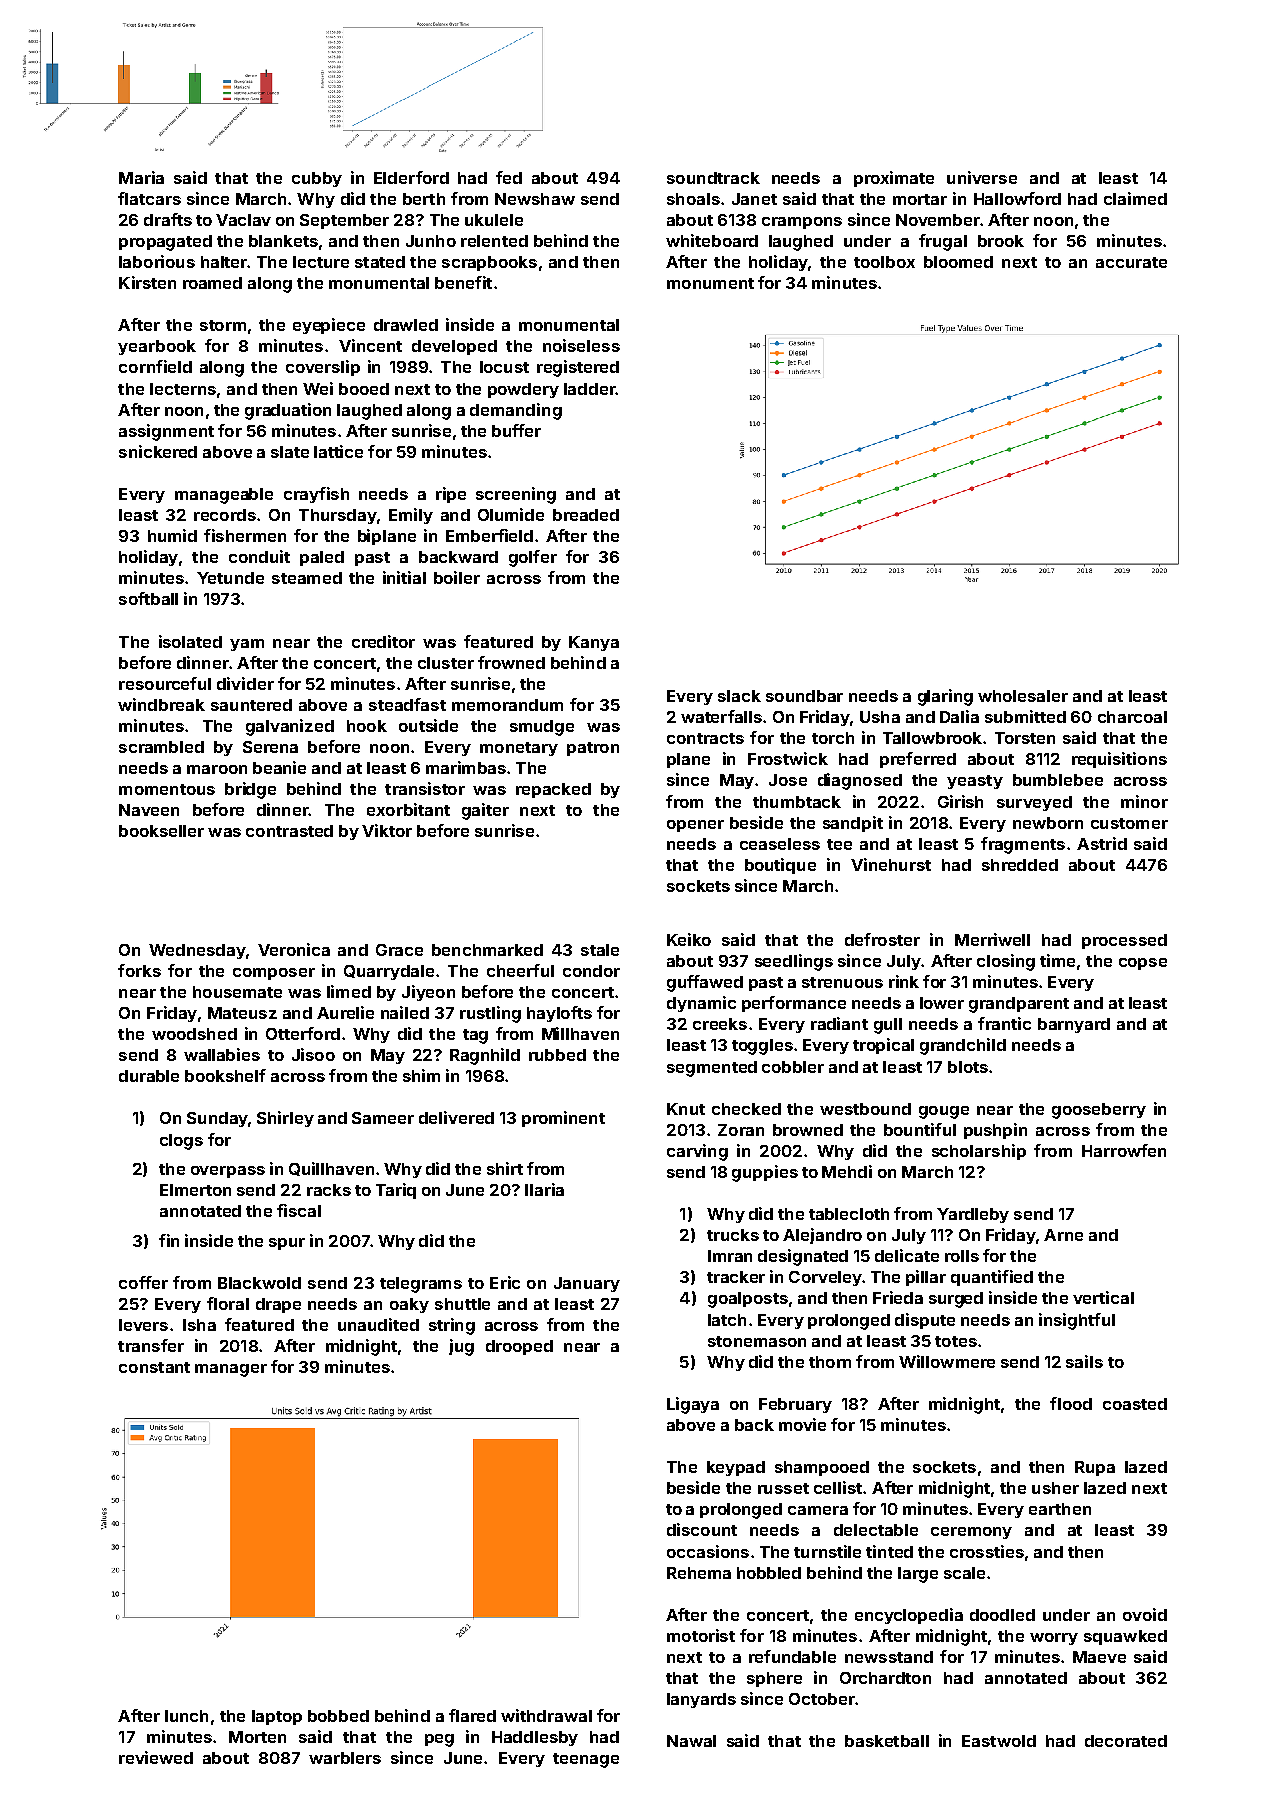  What do you see at coordinates (1017, 198) in the screenshot?
I see `Hallowford` at bounding box center [1017, 198].
